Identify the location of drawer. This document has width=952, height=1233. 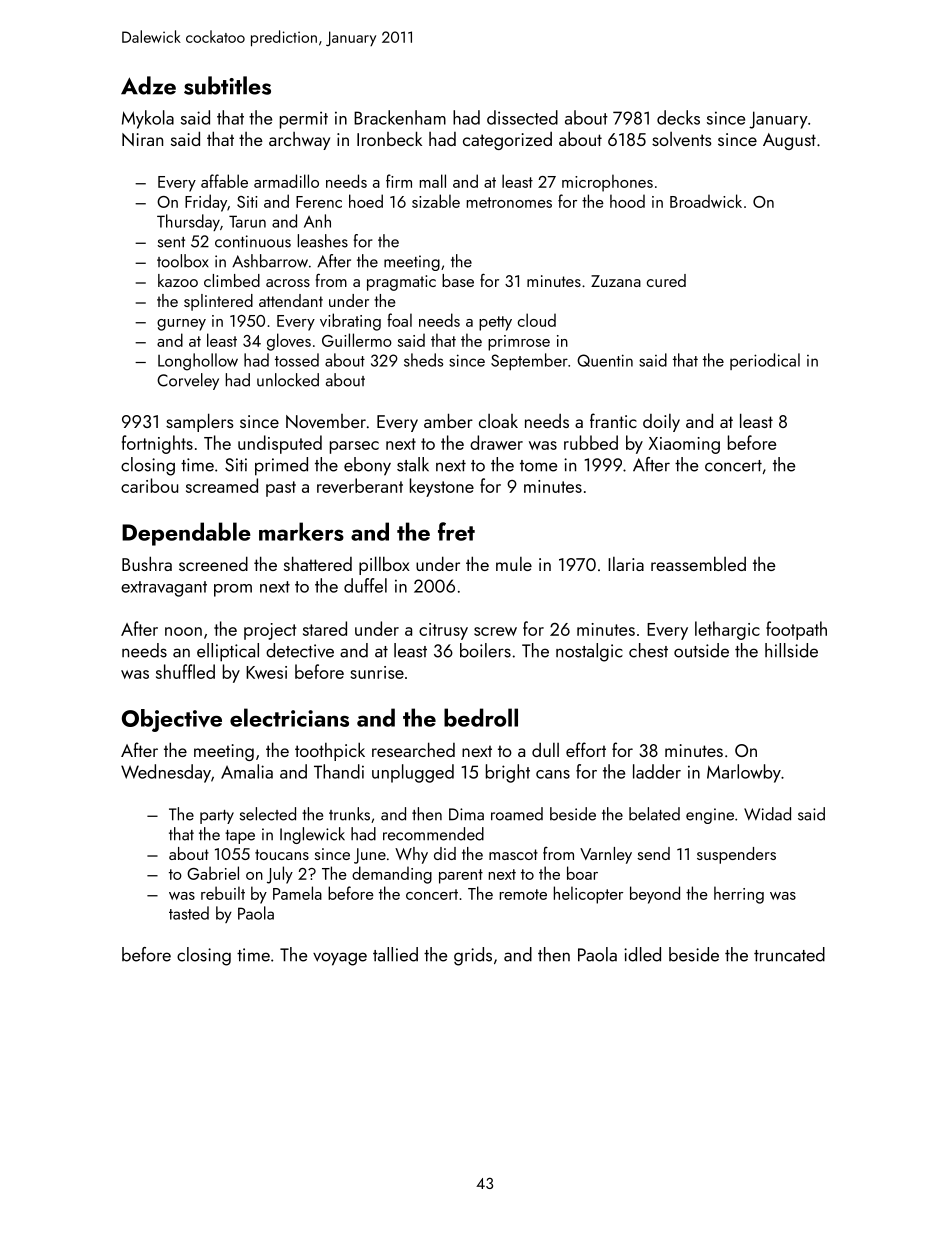
(496, 442).
